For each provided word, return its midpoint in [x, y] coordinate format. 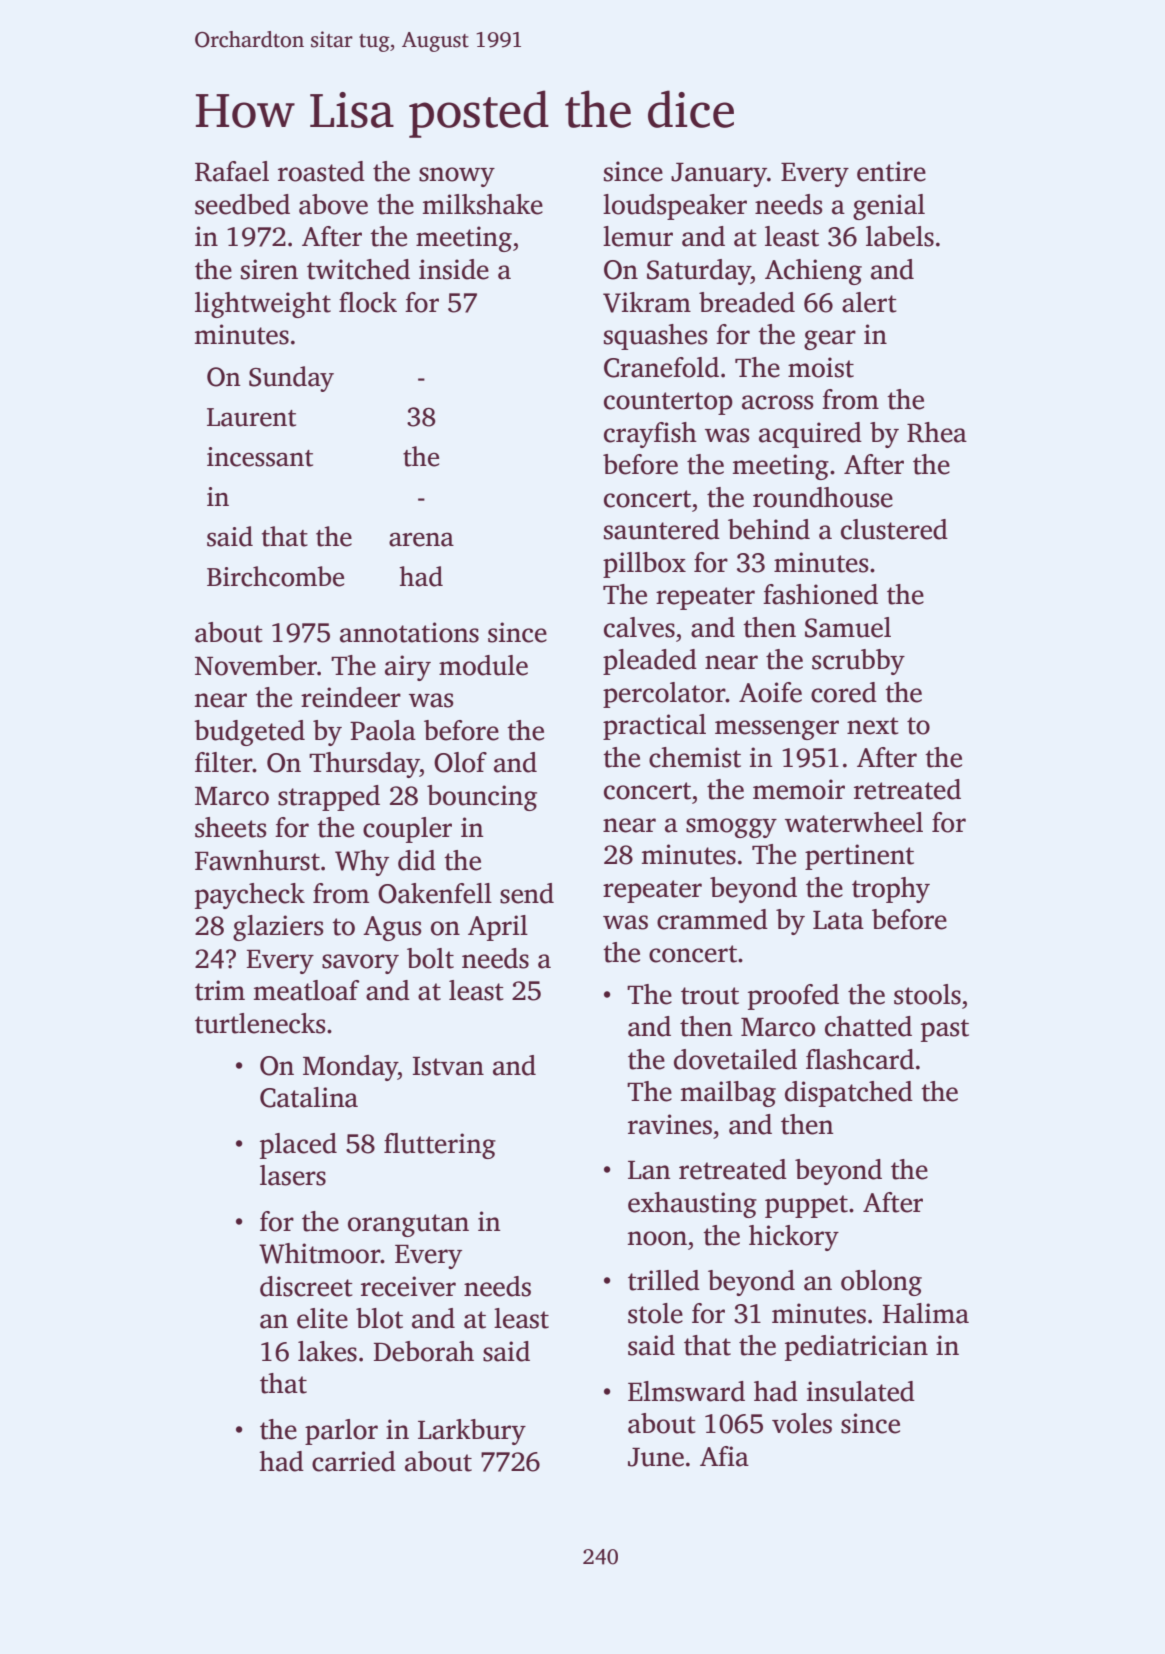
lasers [293, 1175]
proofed [793, 997]
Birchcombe [275, 576]
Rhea [937, 432]
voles [802, 1423]
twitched [358, 269]
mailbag [728, 1094]
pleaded [650, 662]
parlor [341, 1432]
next [872, 726]
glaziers [278, 928]
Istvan [448, 1066]
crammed [712, 919]
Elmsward [686, 1391]
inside [454, 269]
